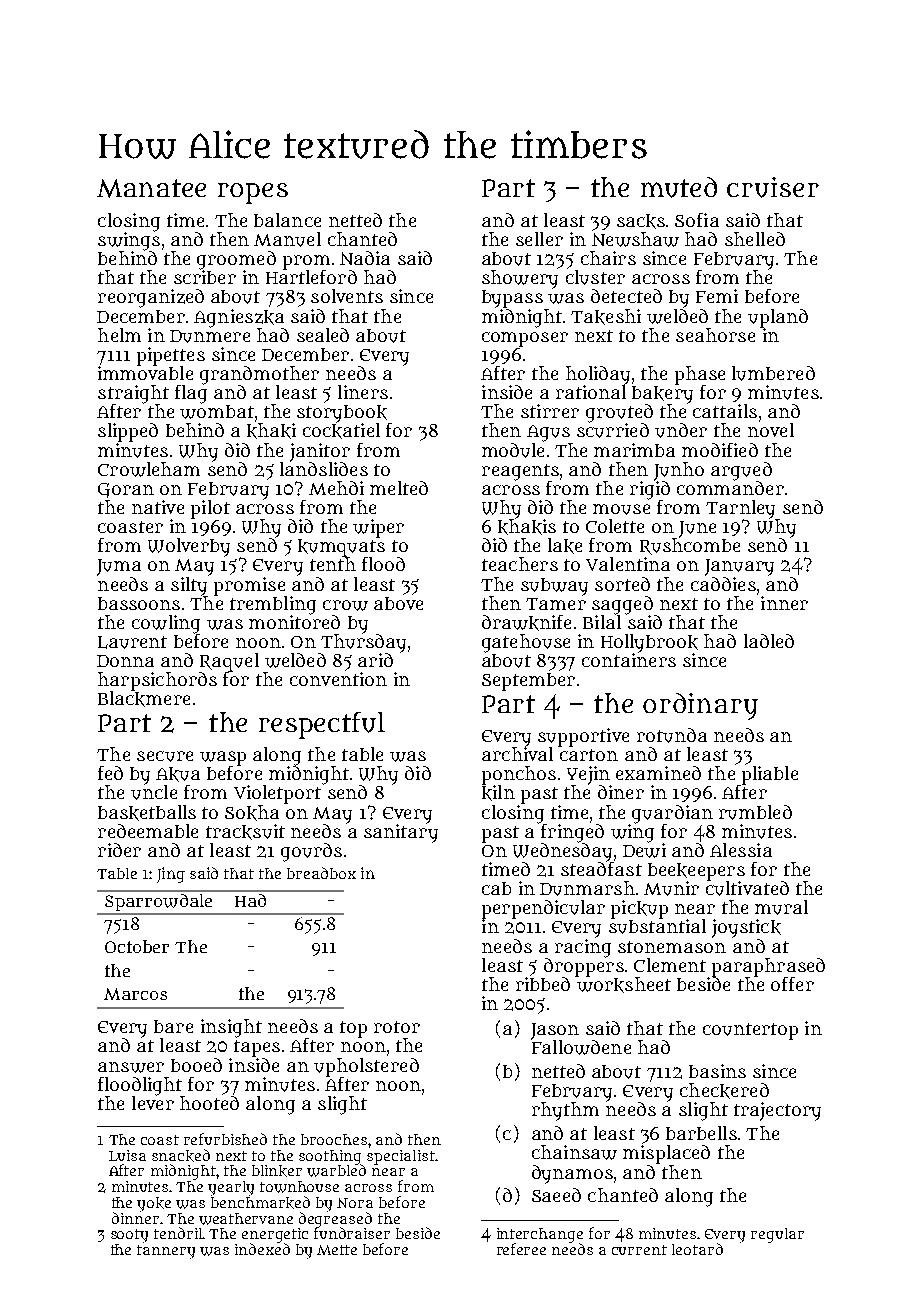 This image has height=1314, width=924. Describe the element at coordinates (770, 775) in the image. I see `pliable` at that location.
